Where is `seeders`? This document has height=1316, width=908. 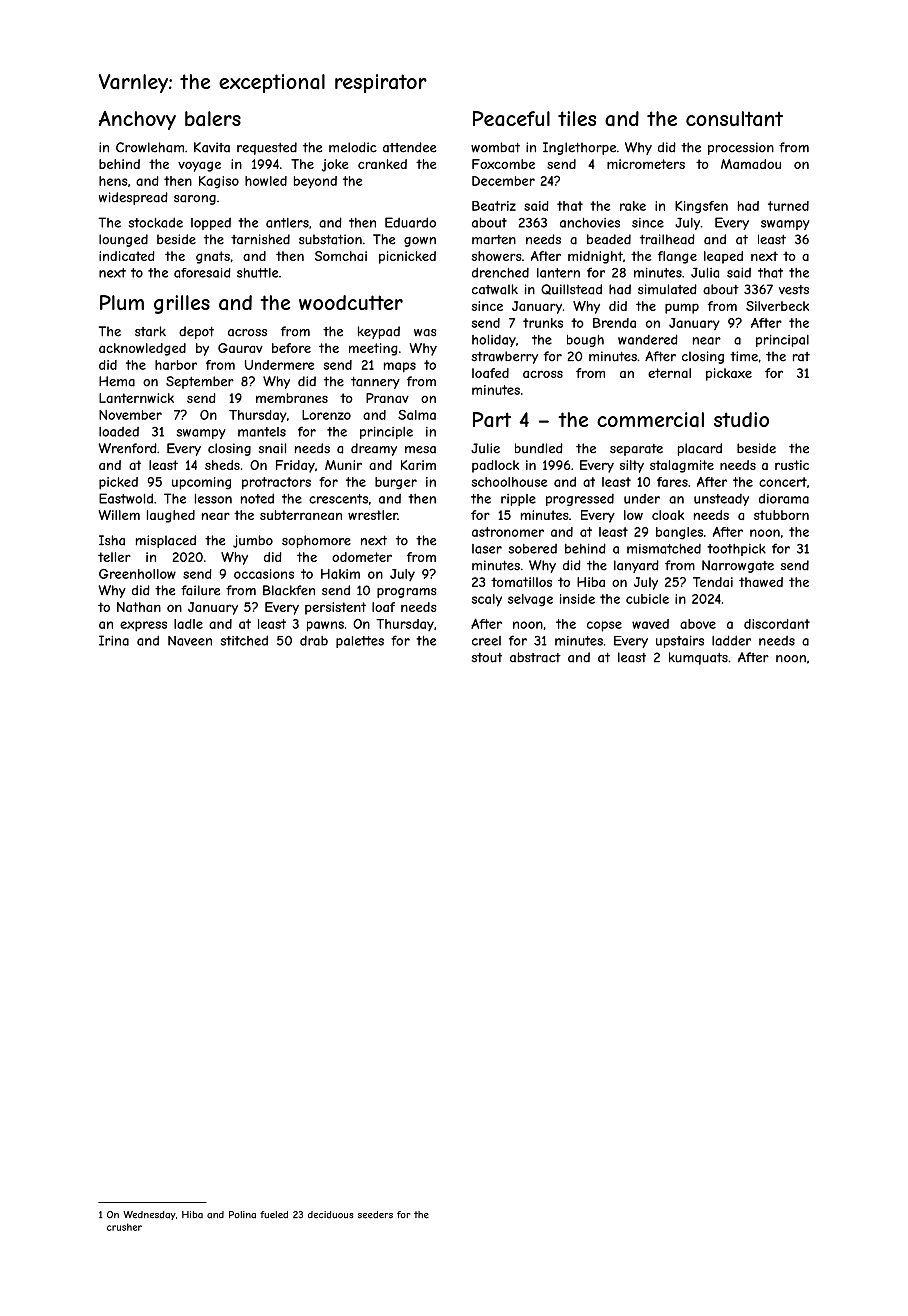
seeders is located at coordinates (375, 1215).
